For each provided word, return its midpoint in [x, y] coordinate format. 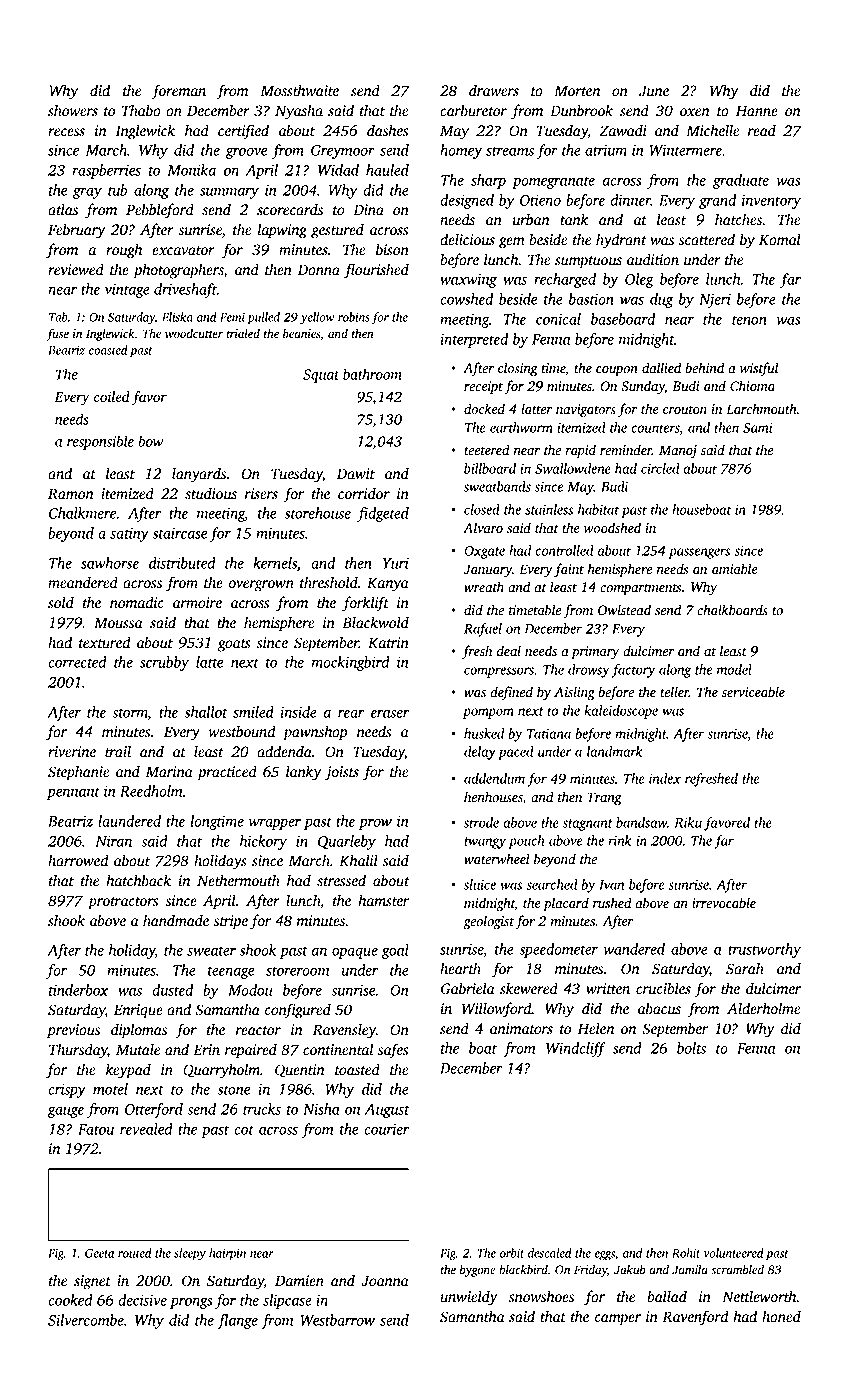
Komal [780, 239]
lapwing [282, 231]
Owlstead [624, 610]
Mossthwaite [299, 90]
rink [620, 840]
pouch [526, 842]
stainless [549, 509]
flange [237, 1321]
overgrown [261, 586]
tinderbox [79, 990]
